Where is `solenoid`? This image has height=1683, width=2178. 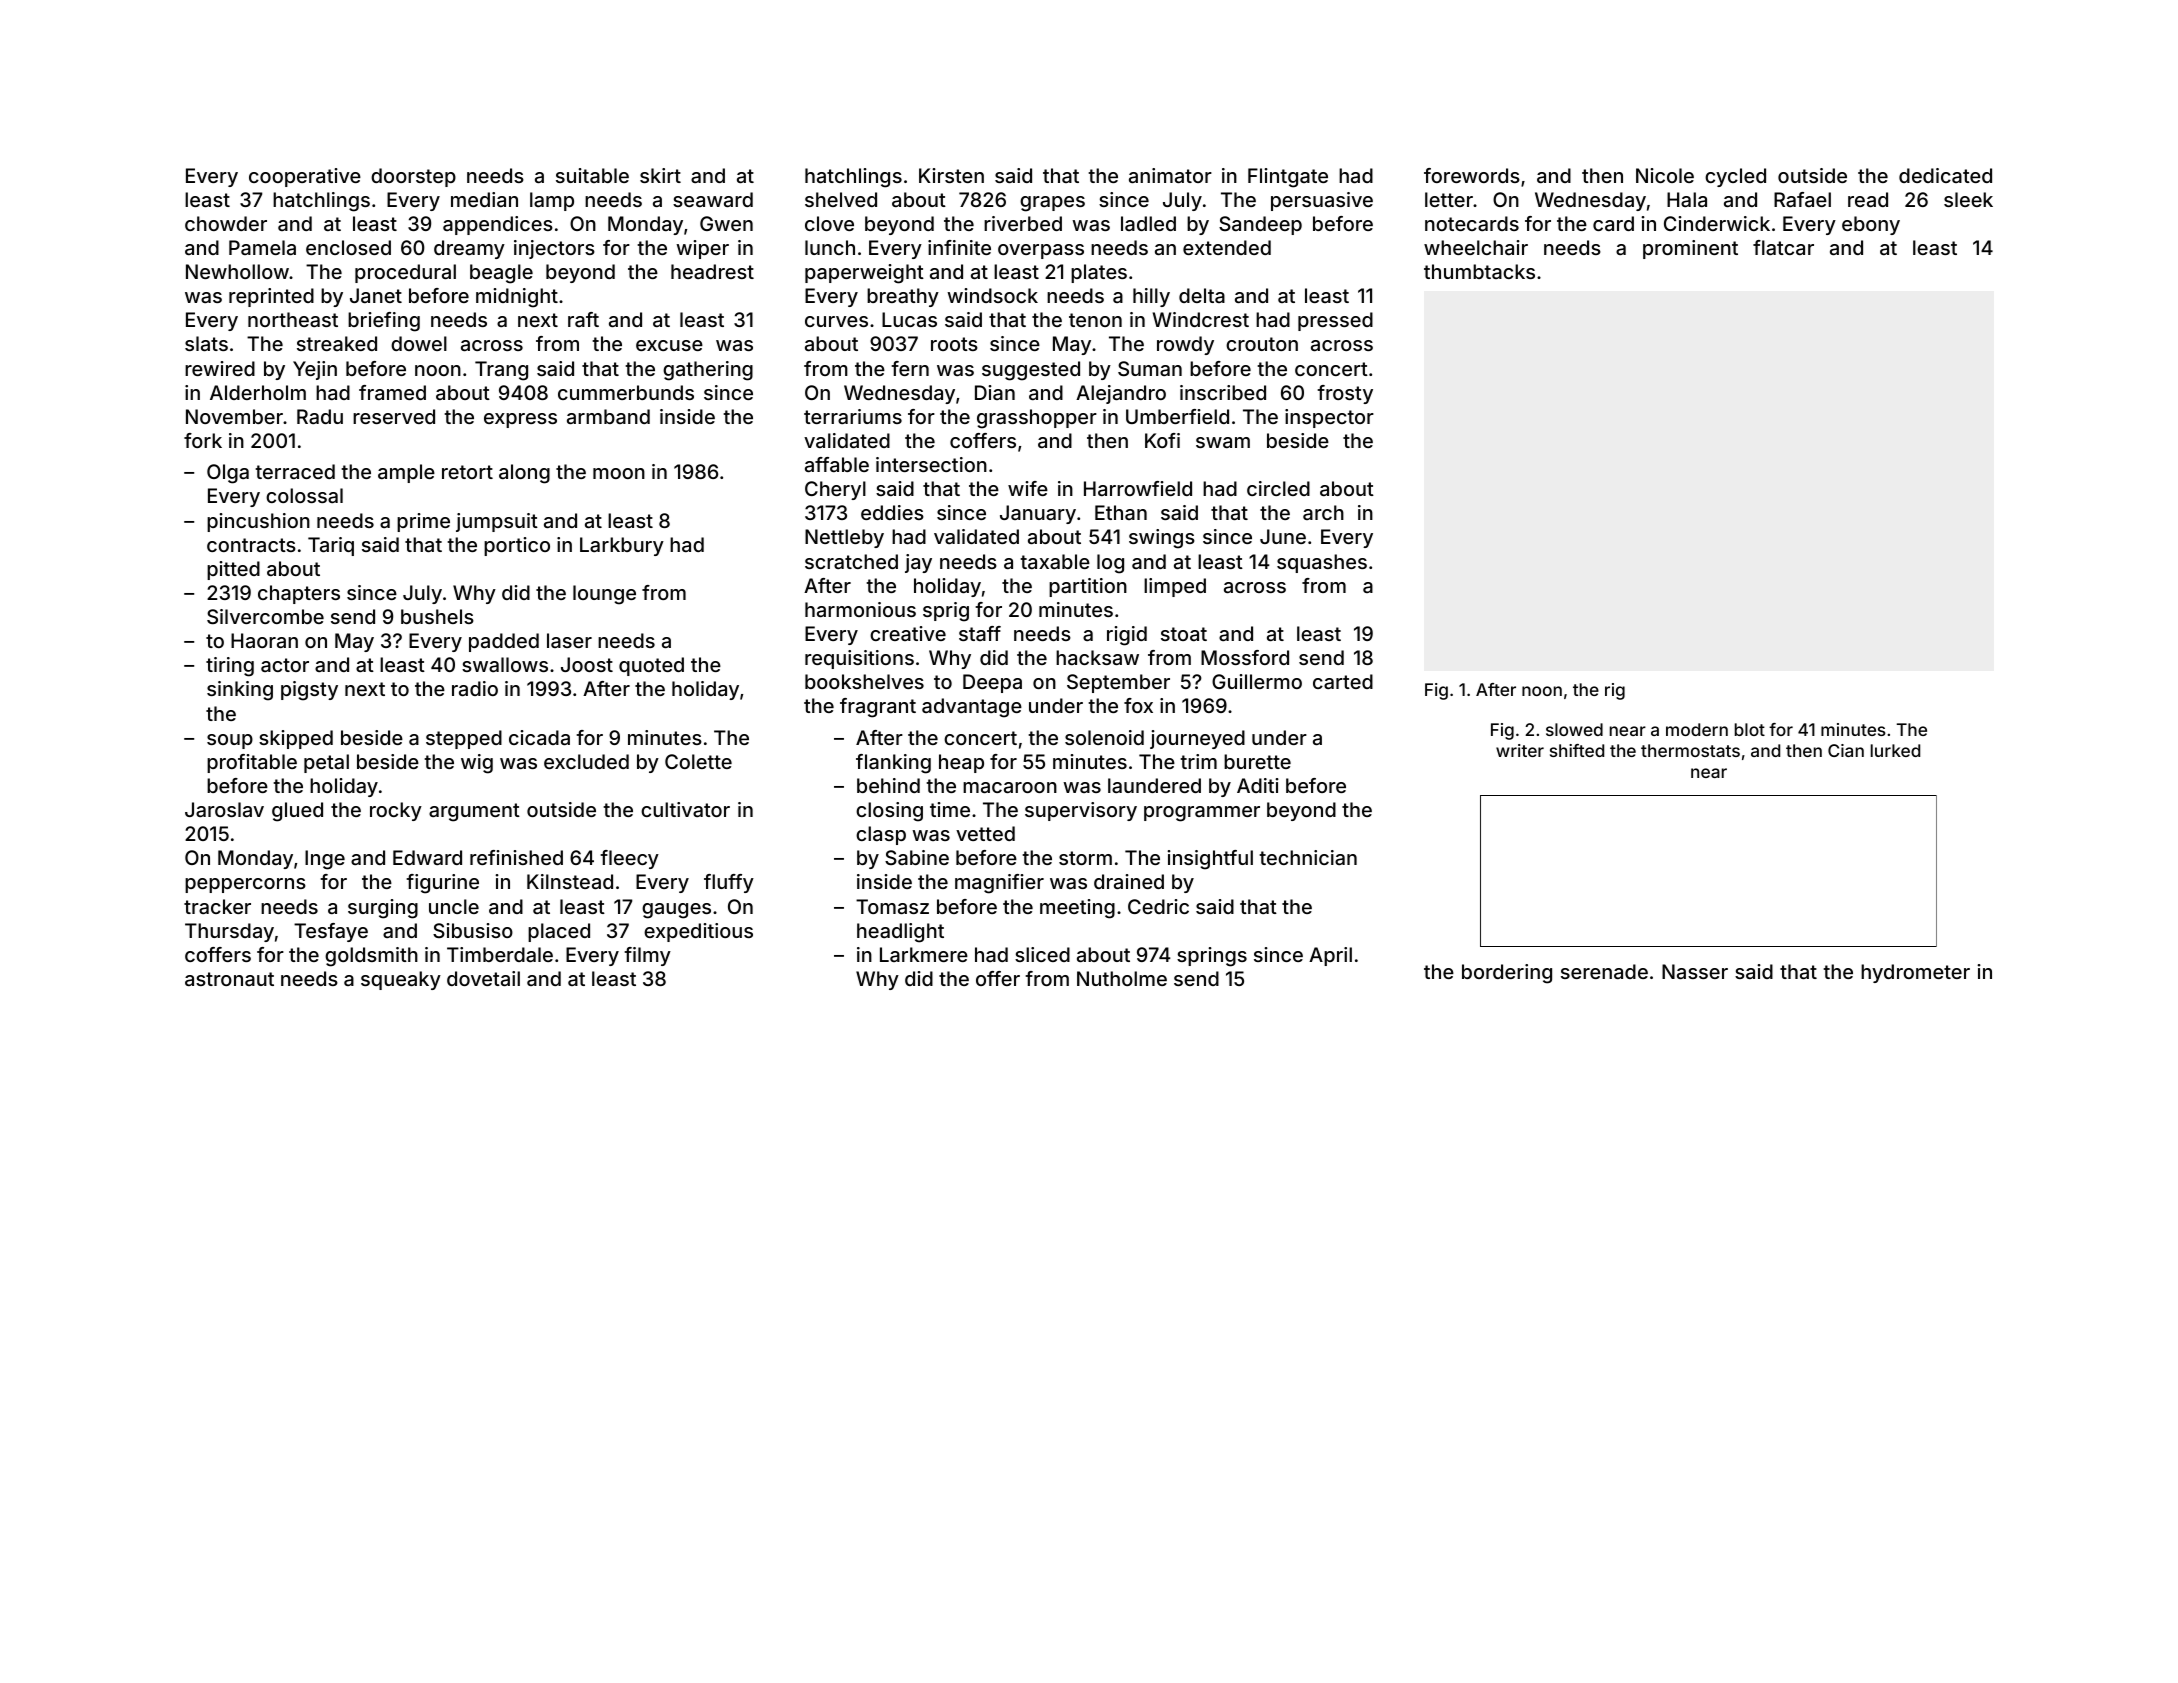 solenoid is located at coordinates (1104, 737).
